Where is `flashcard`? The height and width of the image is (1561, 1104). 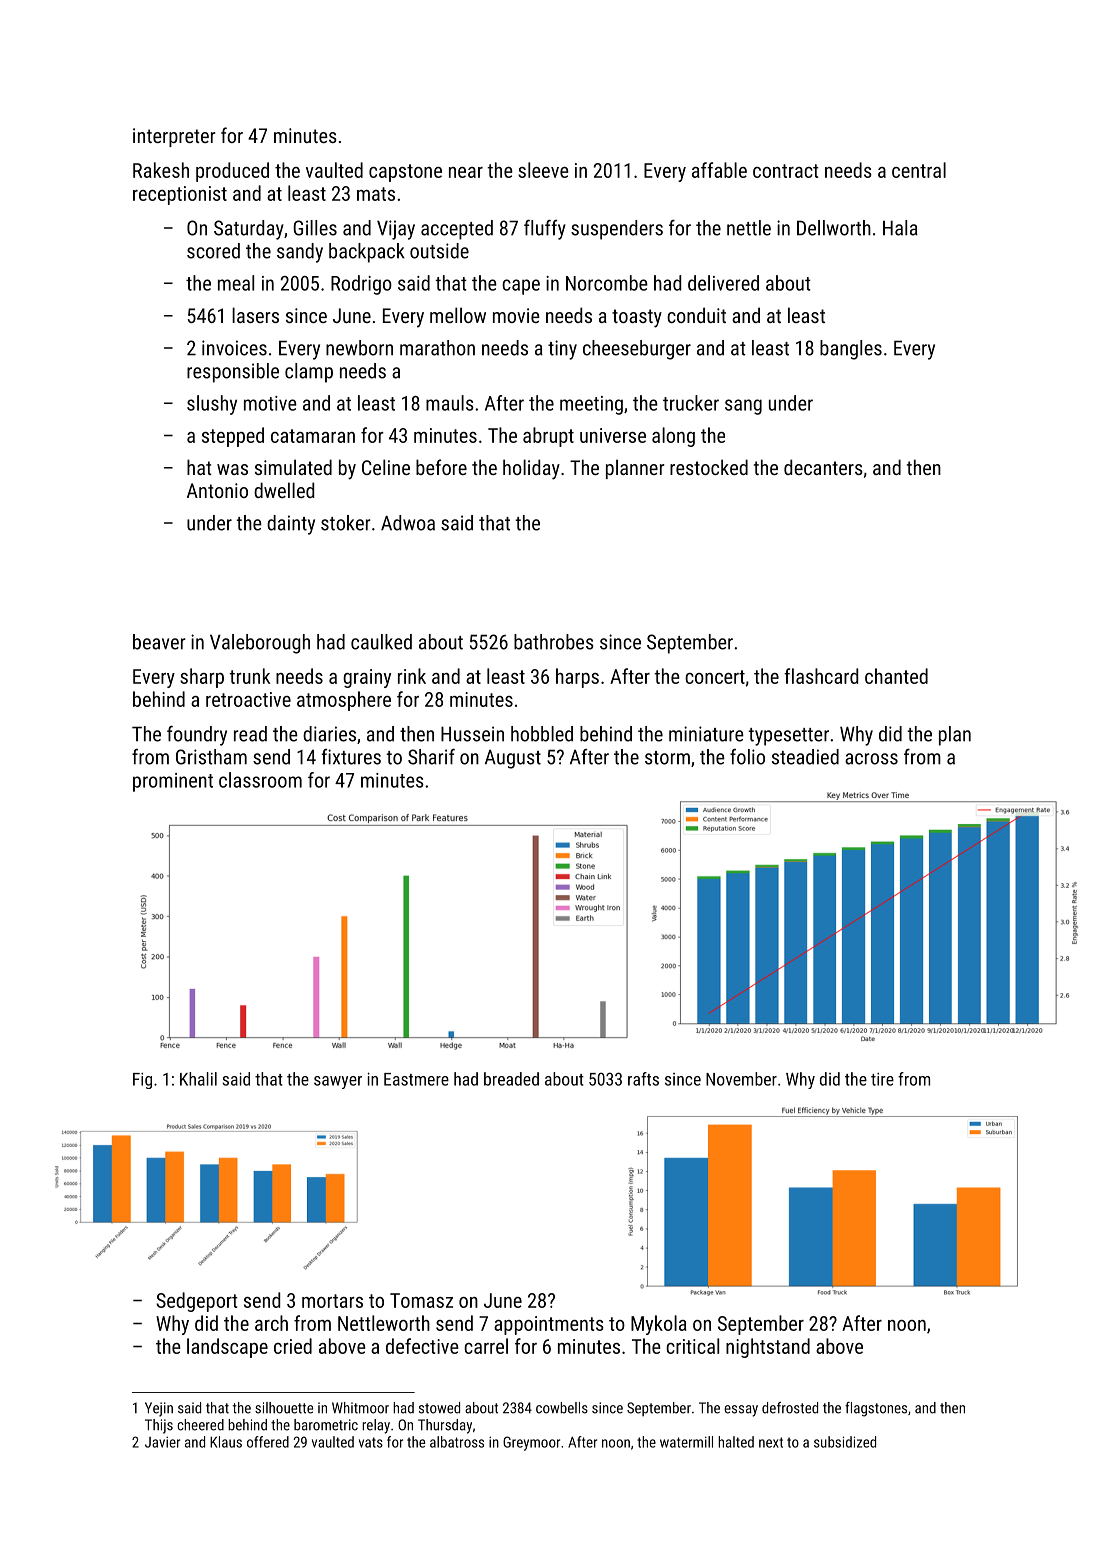
flashcard is located at coordinates (821, 676).
